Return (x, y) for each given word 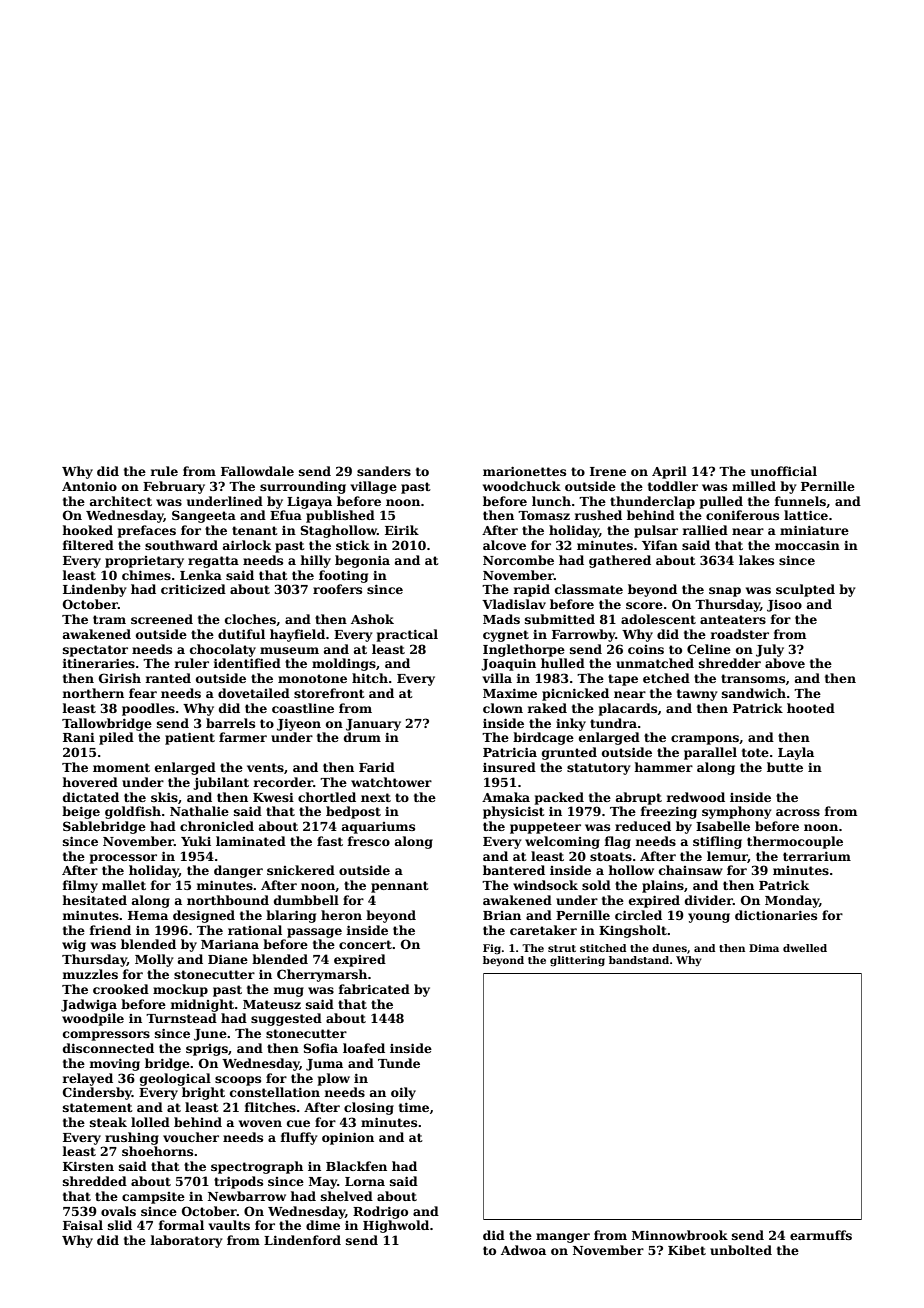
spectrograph (257, 1167)
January (373, 725)
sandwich (754, 693)
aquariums (378, 828)
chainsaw (691, 870)
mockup (180, 990)
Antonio (89, 486)
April (669, 472)
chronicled (217, 826)
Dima (764, 948)
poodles (148, 709)
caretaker (543, 930)
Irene (608, 471)
